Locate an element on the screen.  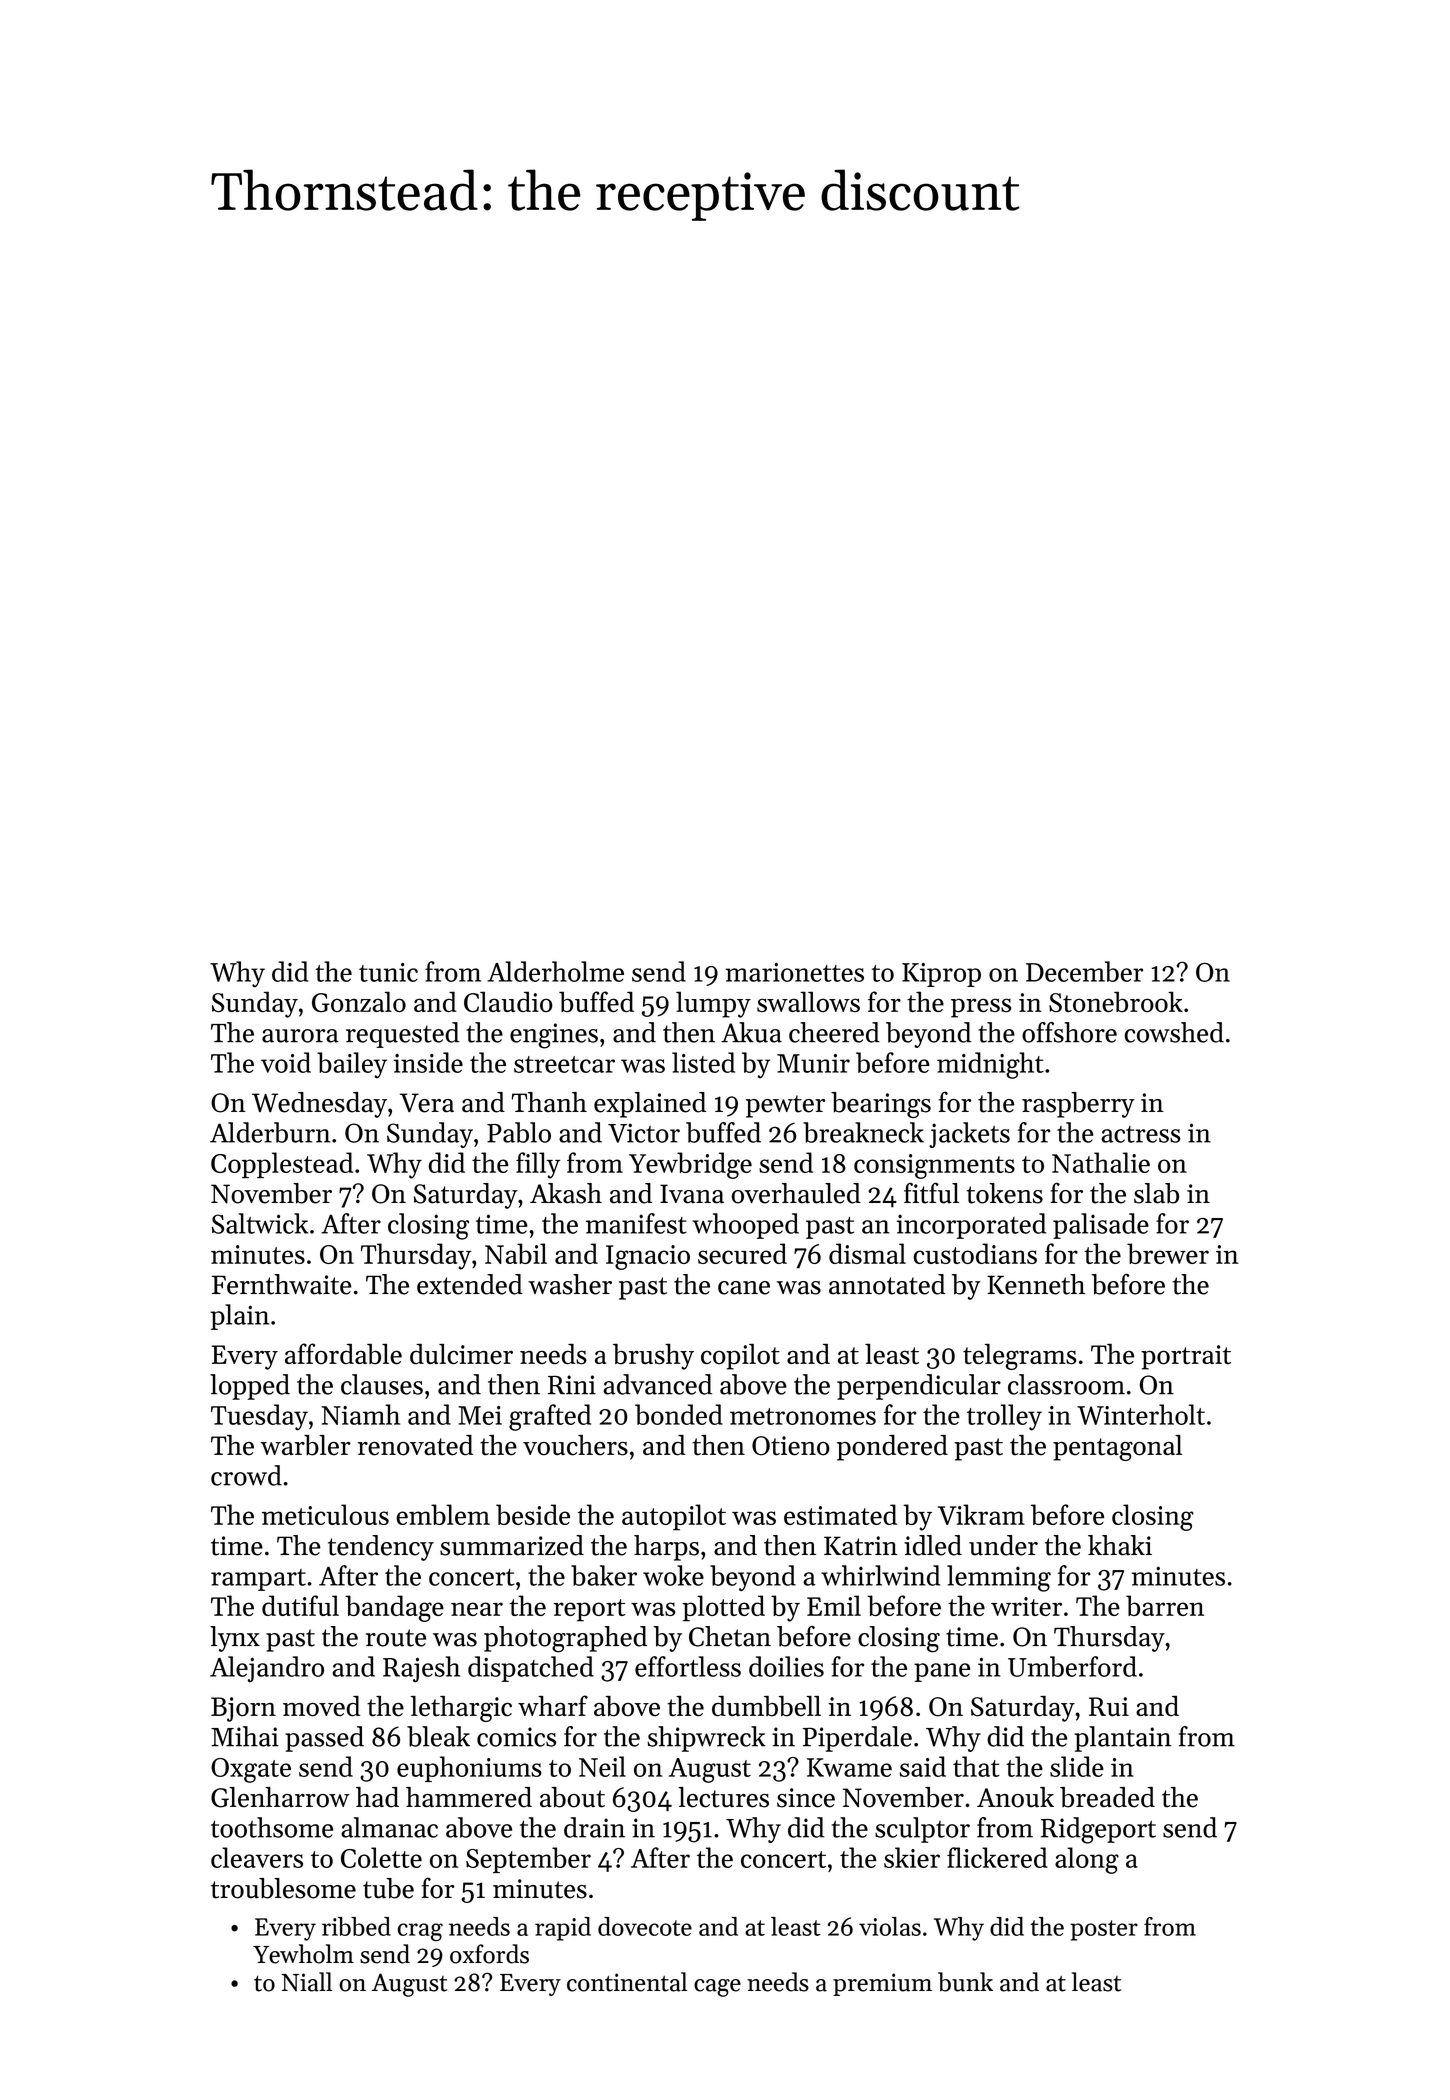
drain is located at coordinates (594, 1827).
